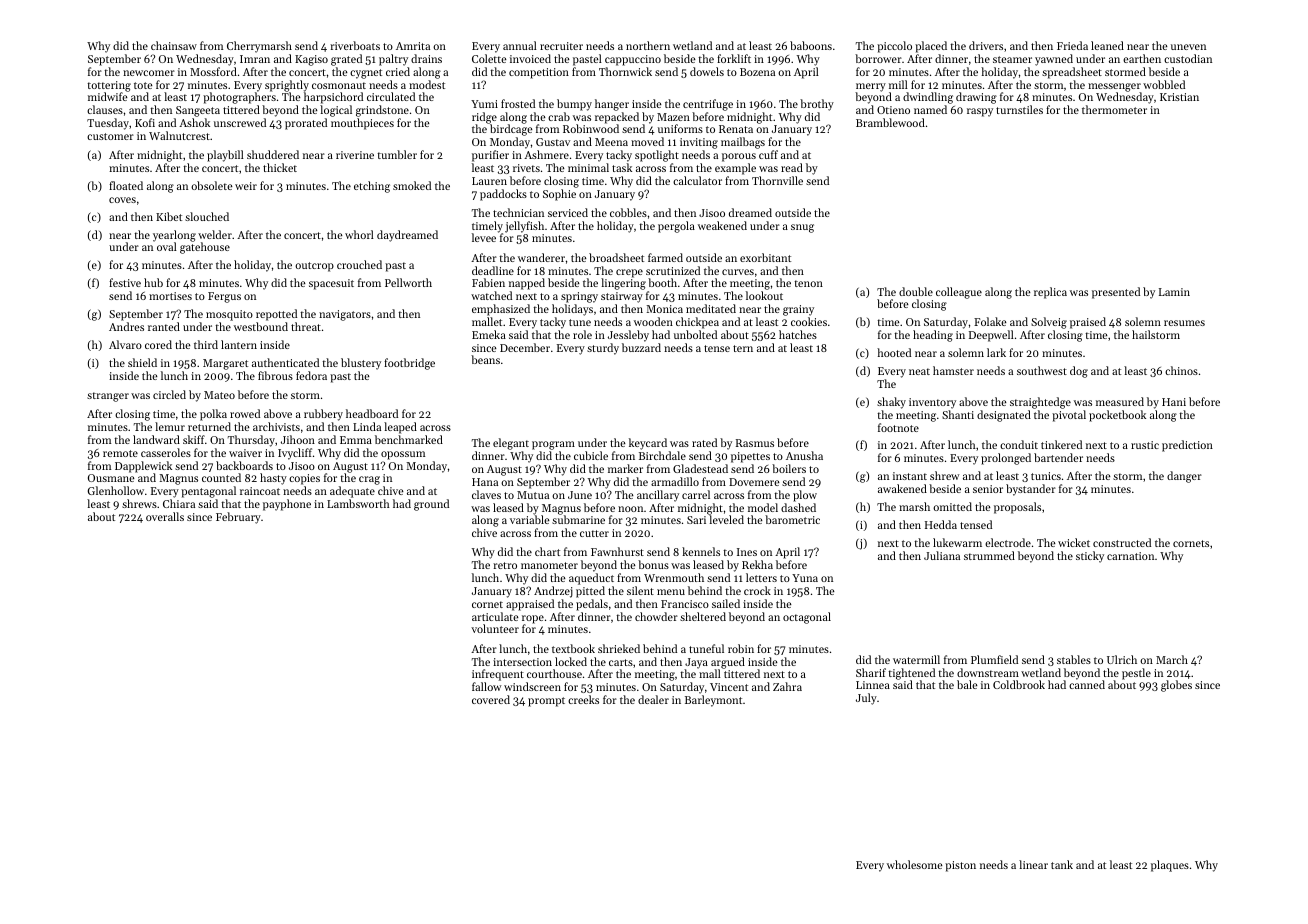  I want to click on dealer, so click(653, 699).
